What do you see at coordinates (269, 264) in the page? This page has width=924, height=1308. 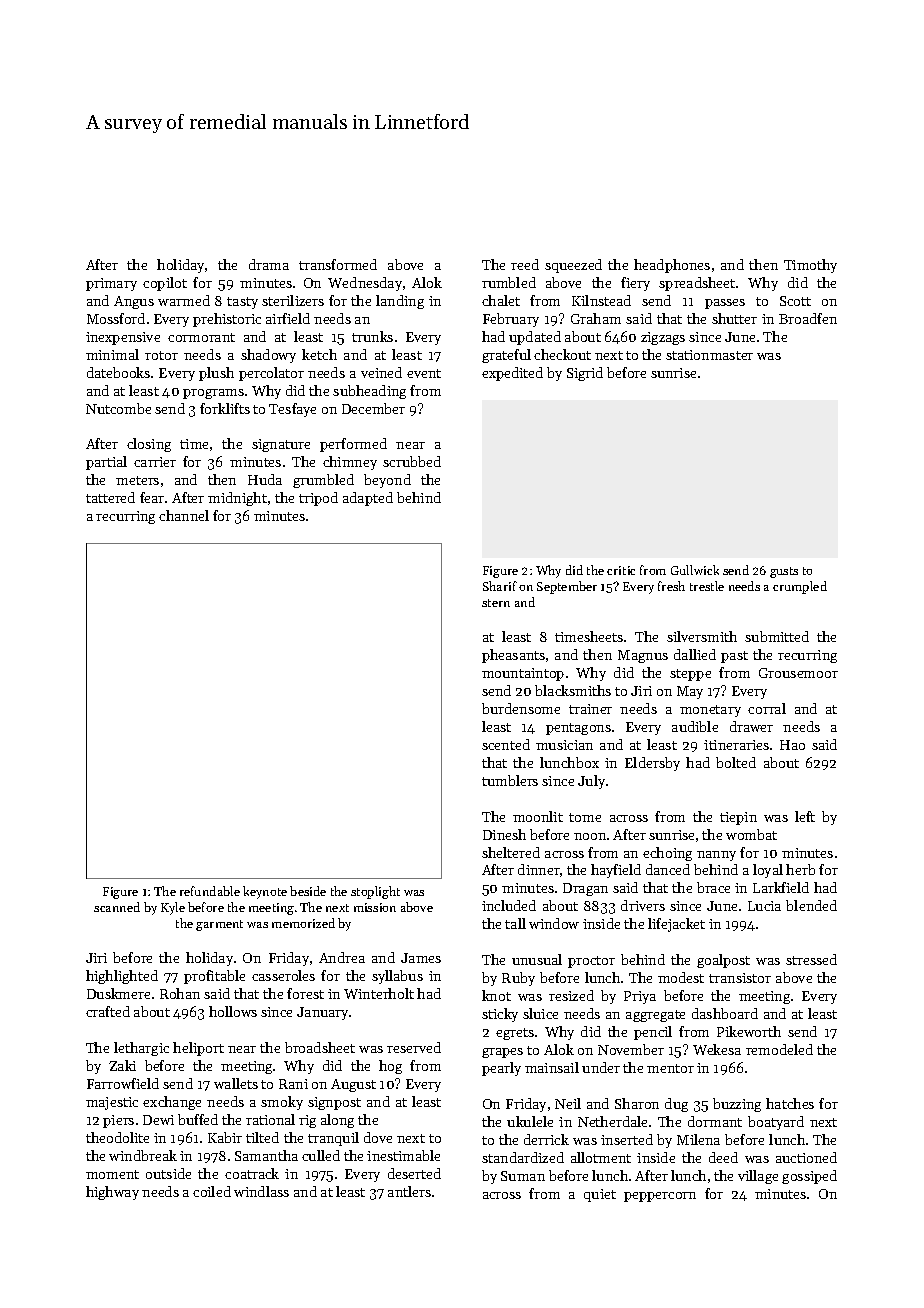 I see `drama` at bounding box center [269, 264].
